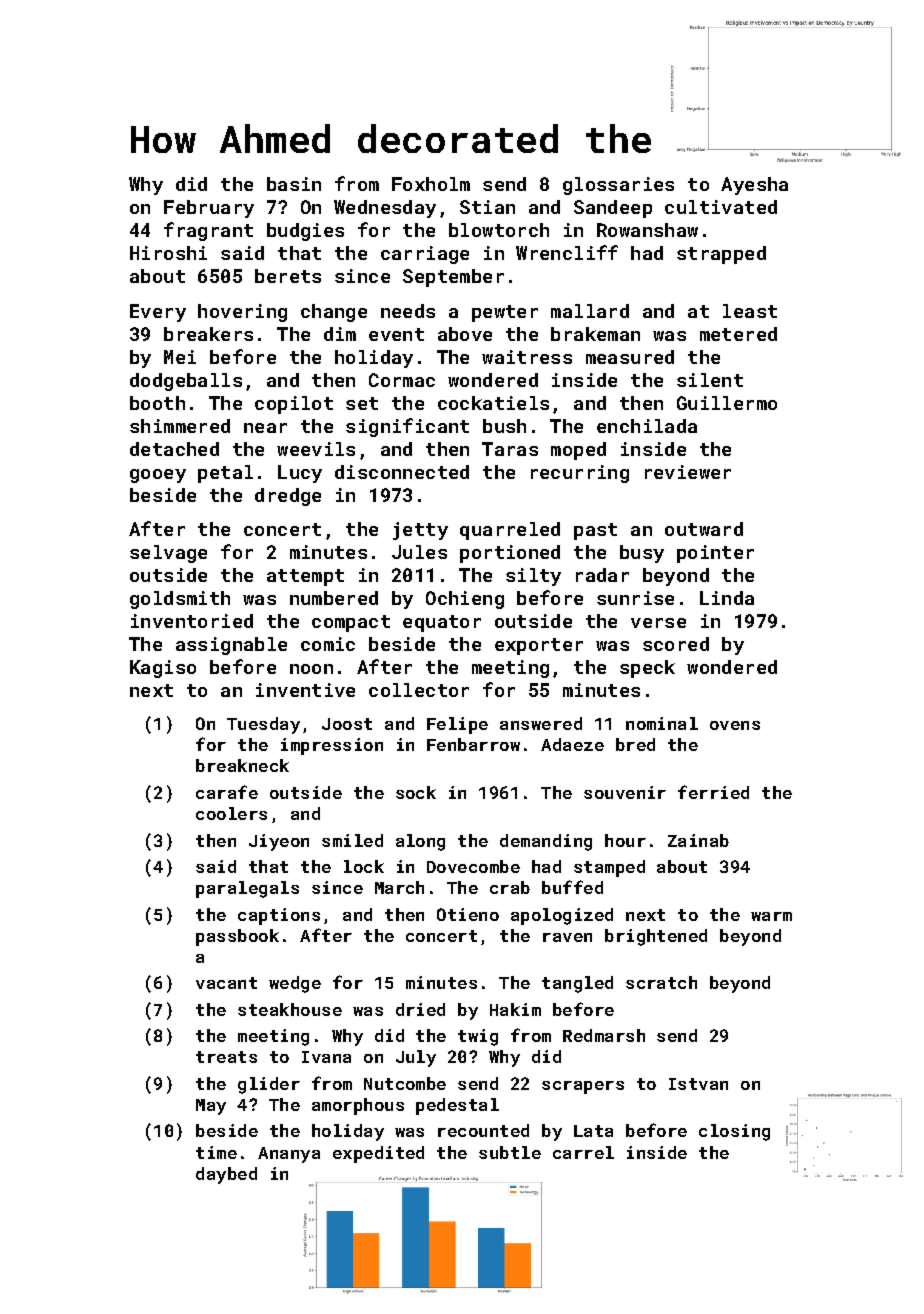  Describe the element at coordinates (541, 723) in the screenshot. I see `answered` at that location.
